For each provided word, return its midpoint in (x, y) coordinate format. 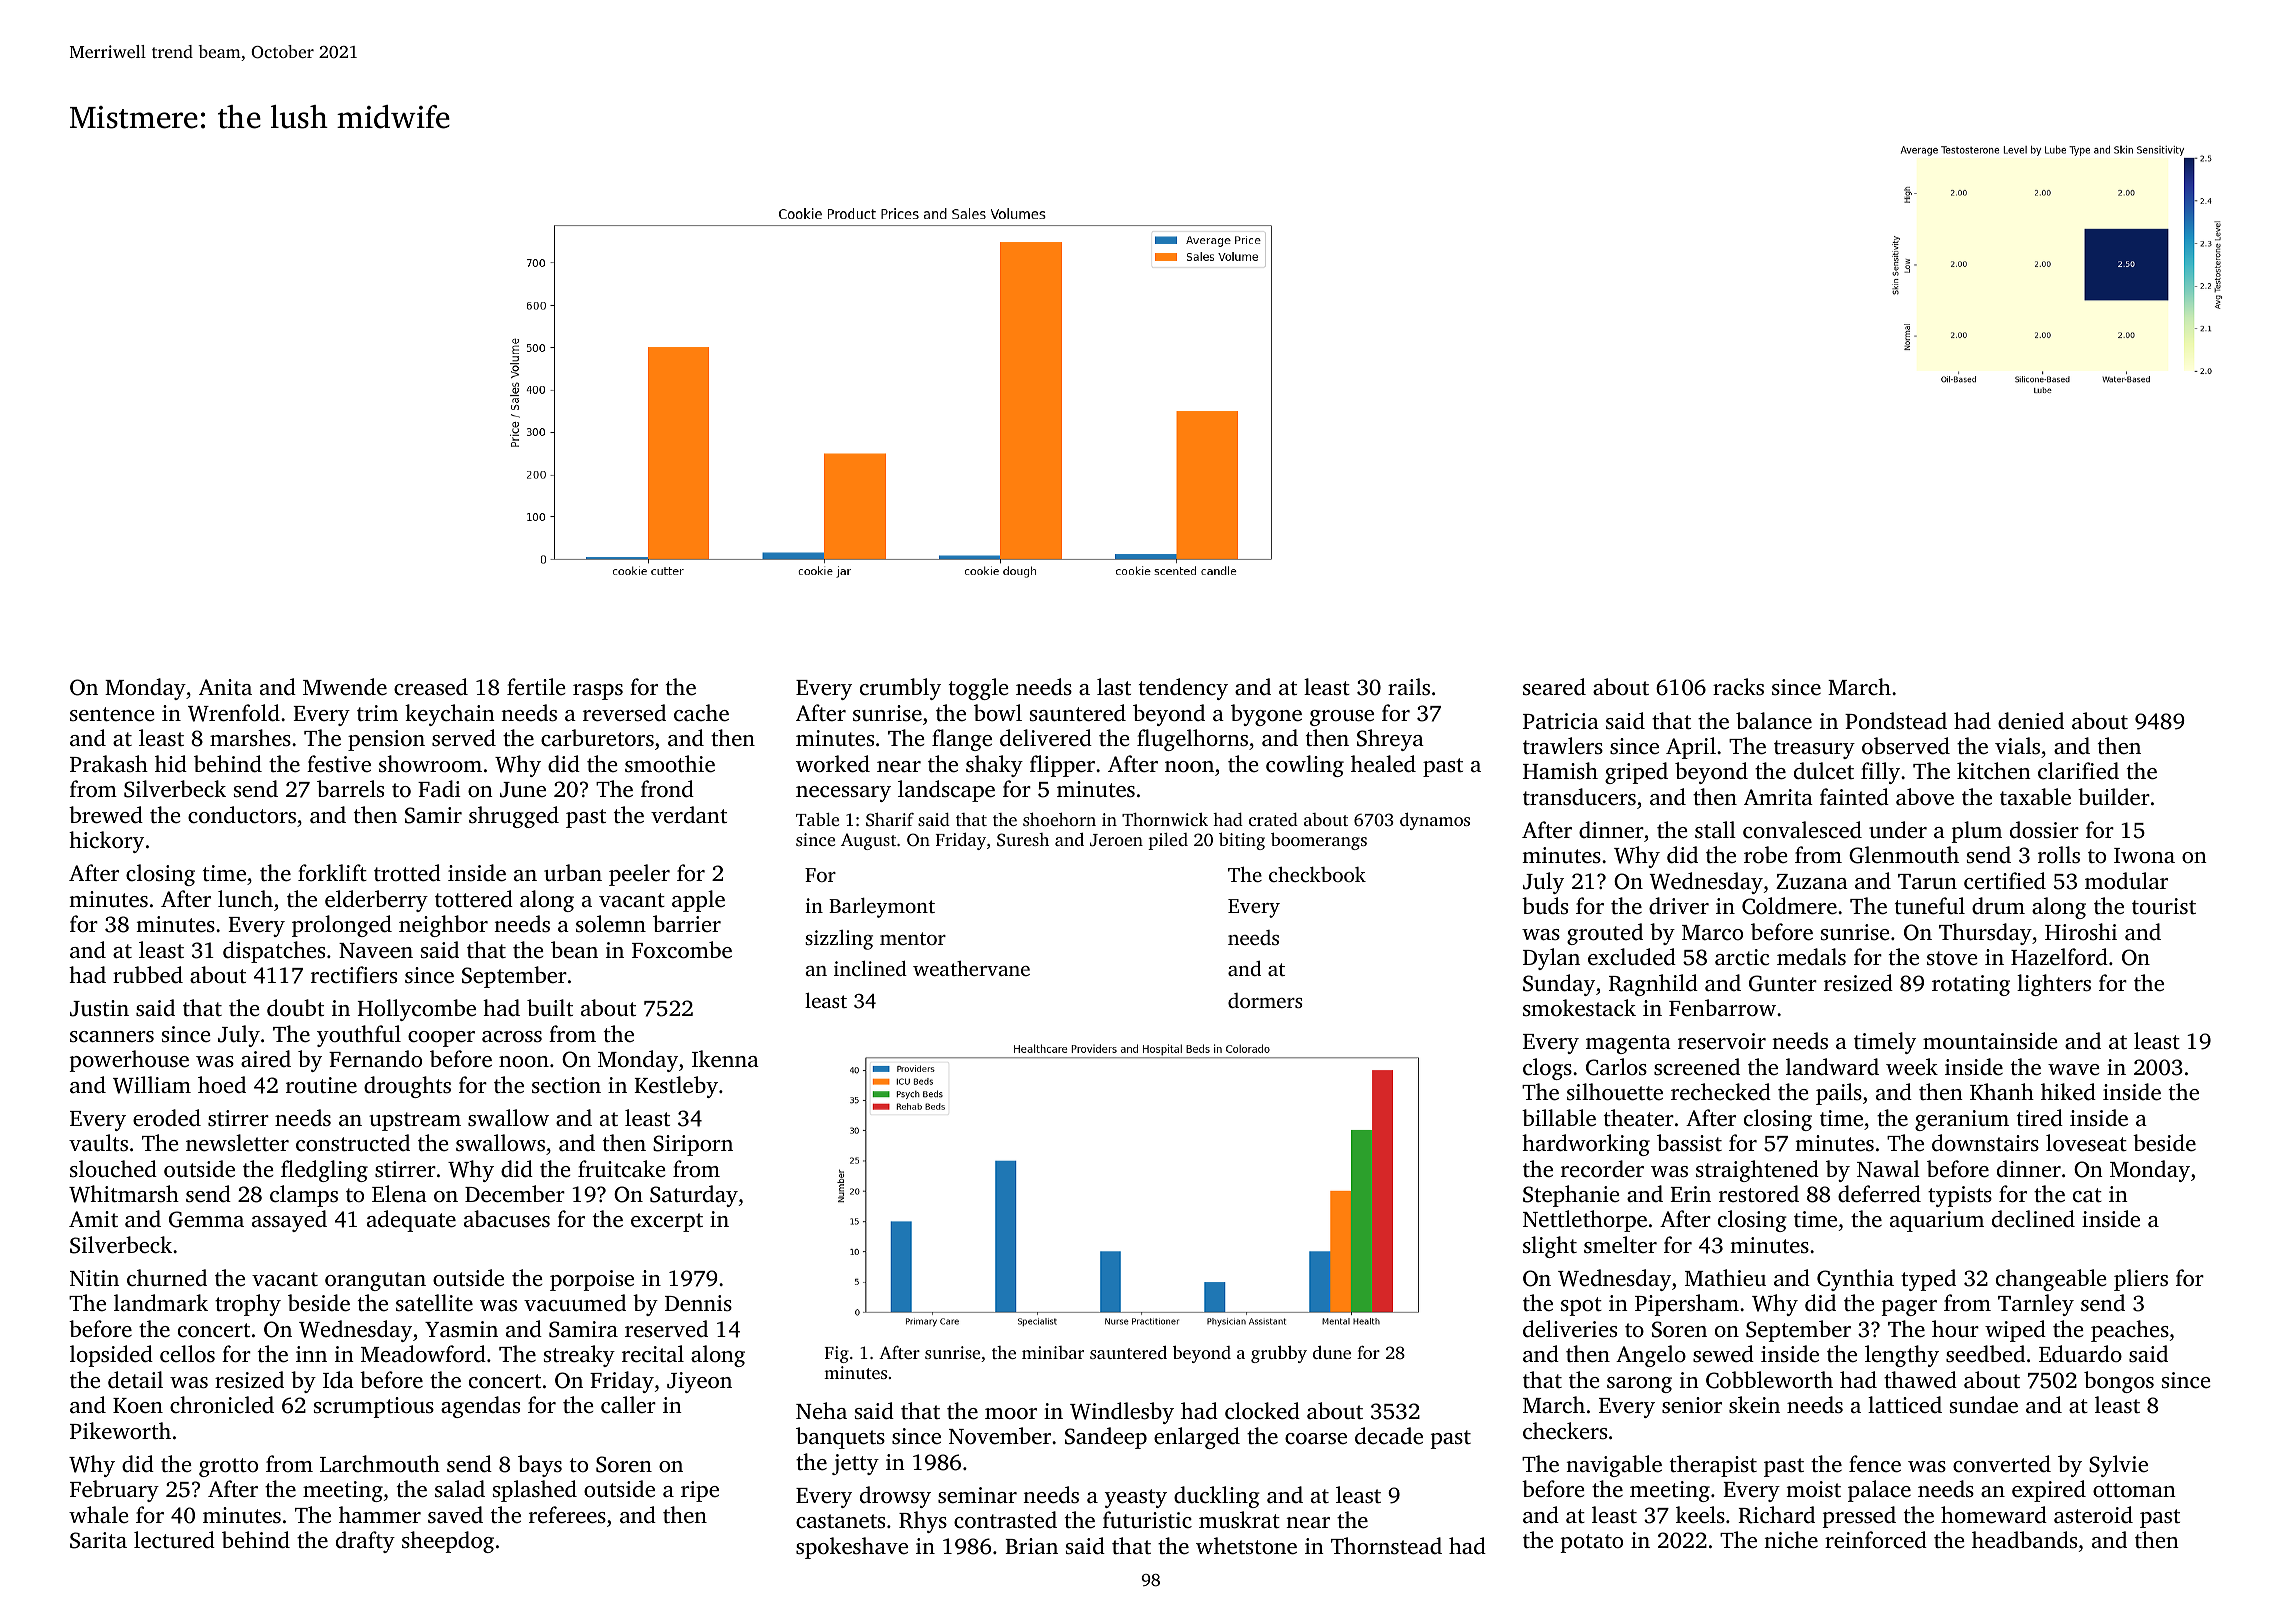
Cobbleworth (1769, 1380)
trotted (407, 873)
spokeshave (852, 1548)
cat (2087, 1195)
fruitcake (622, 1168)
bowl (998, 712)
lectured (174, 1540)
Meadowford (423, 1354)
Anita (225, 687)
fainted (1854, 797)
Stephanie (1571, 1196)
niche (1791, 1540)
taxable (2035, 797)
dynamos (1435, 821)
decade (1389, 1436)
